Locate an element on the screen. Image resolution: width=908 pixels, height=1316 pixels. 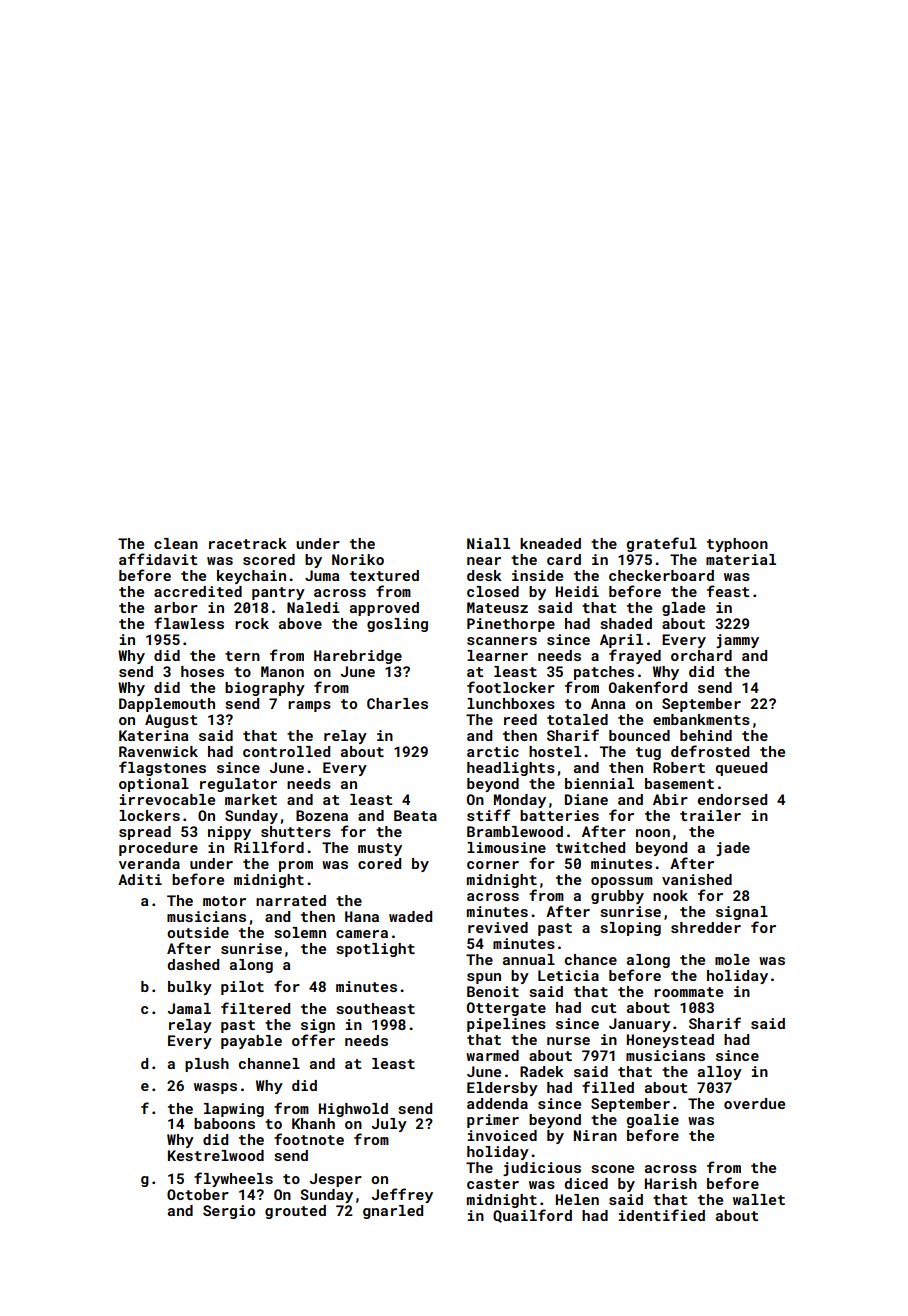
Noriko is located at coordinates (358, 559).
